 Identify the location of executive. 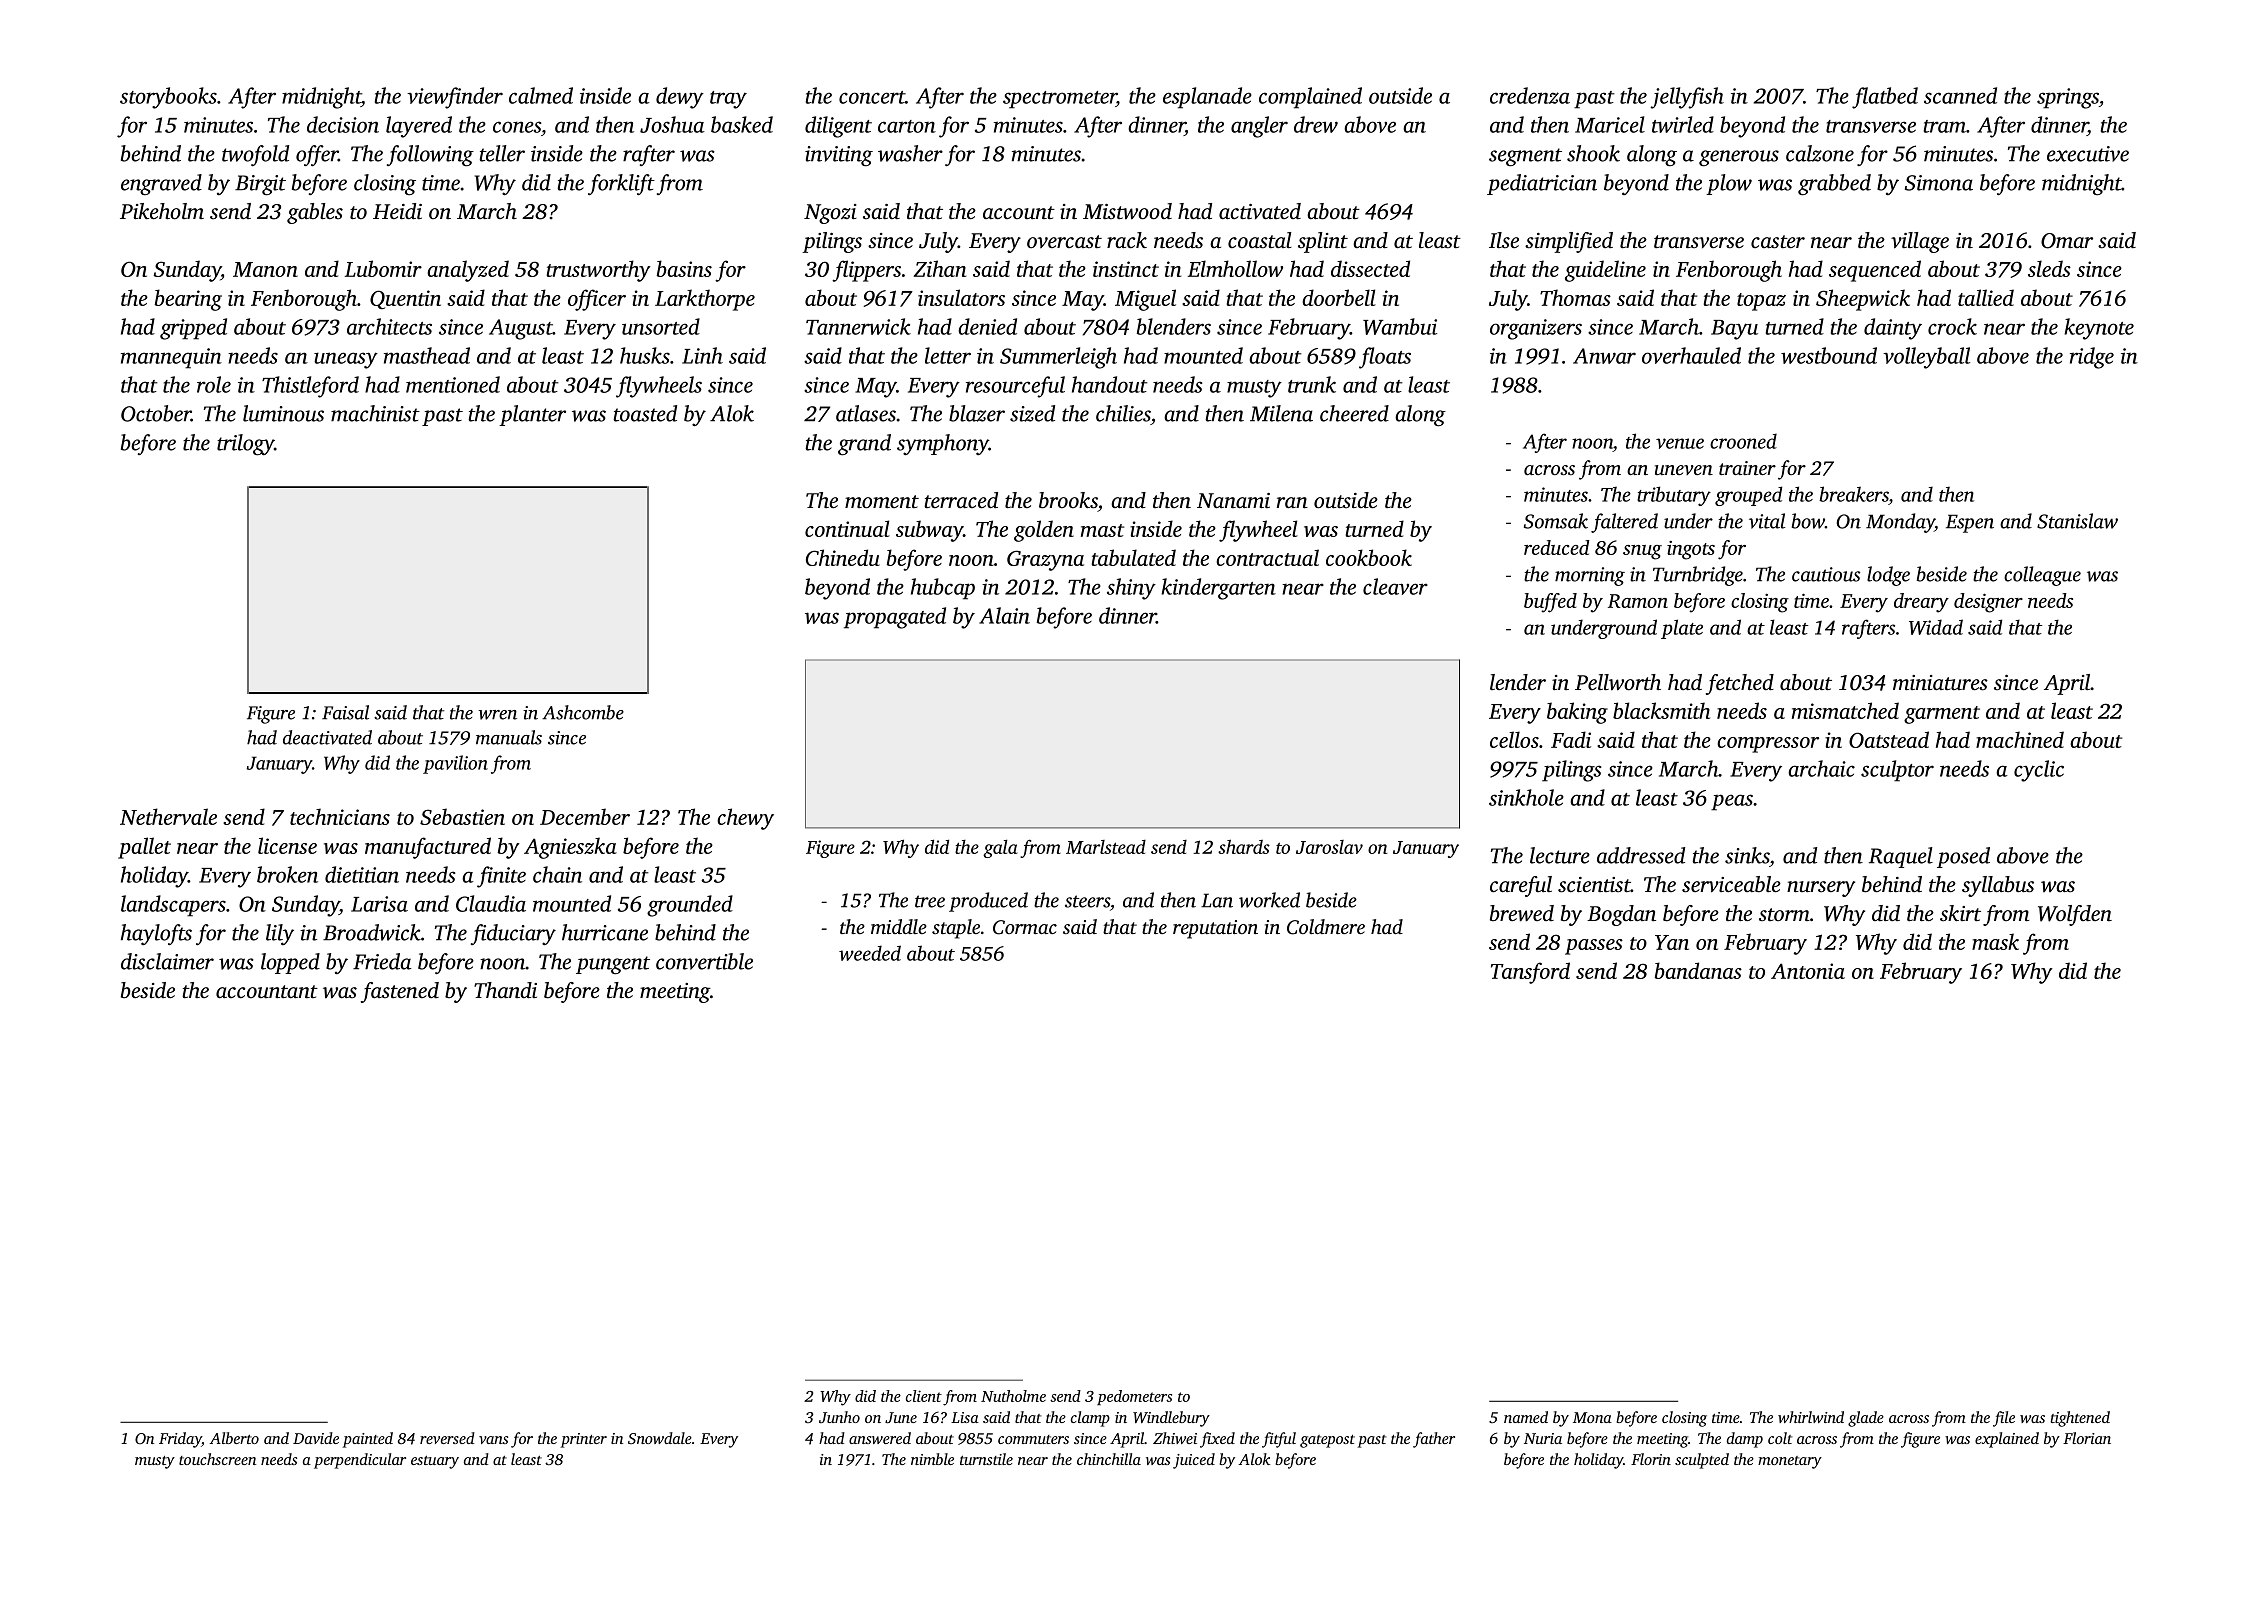
(2088, 154).
